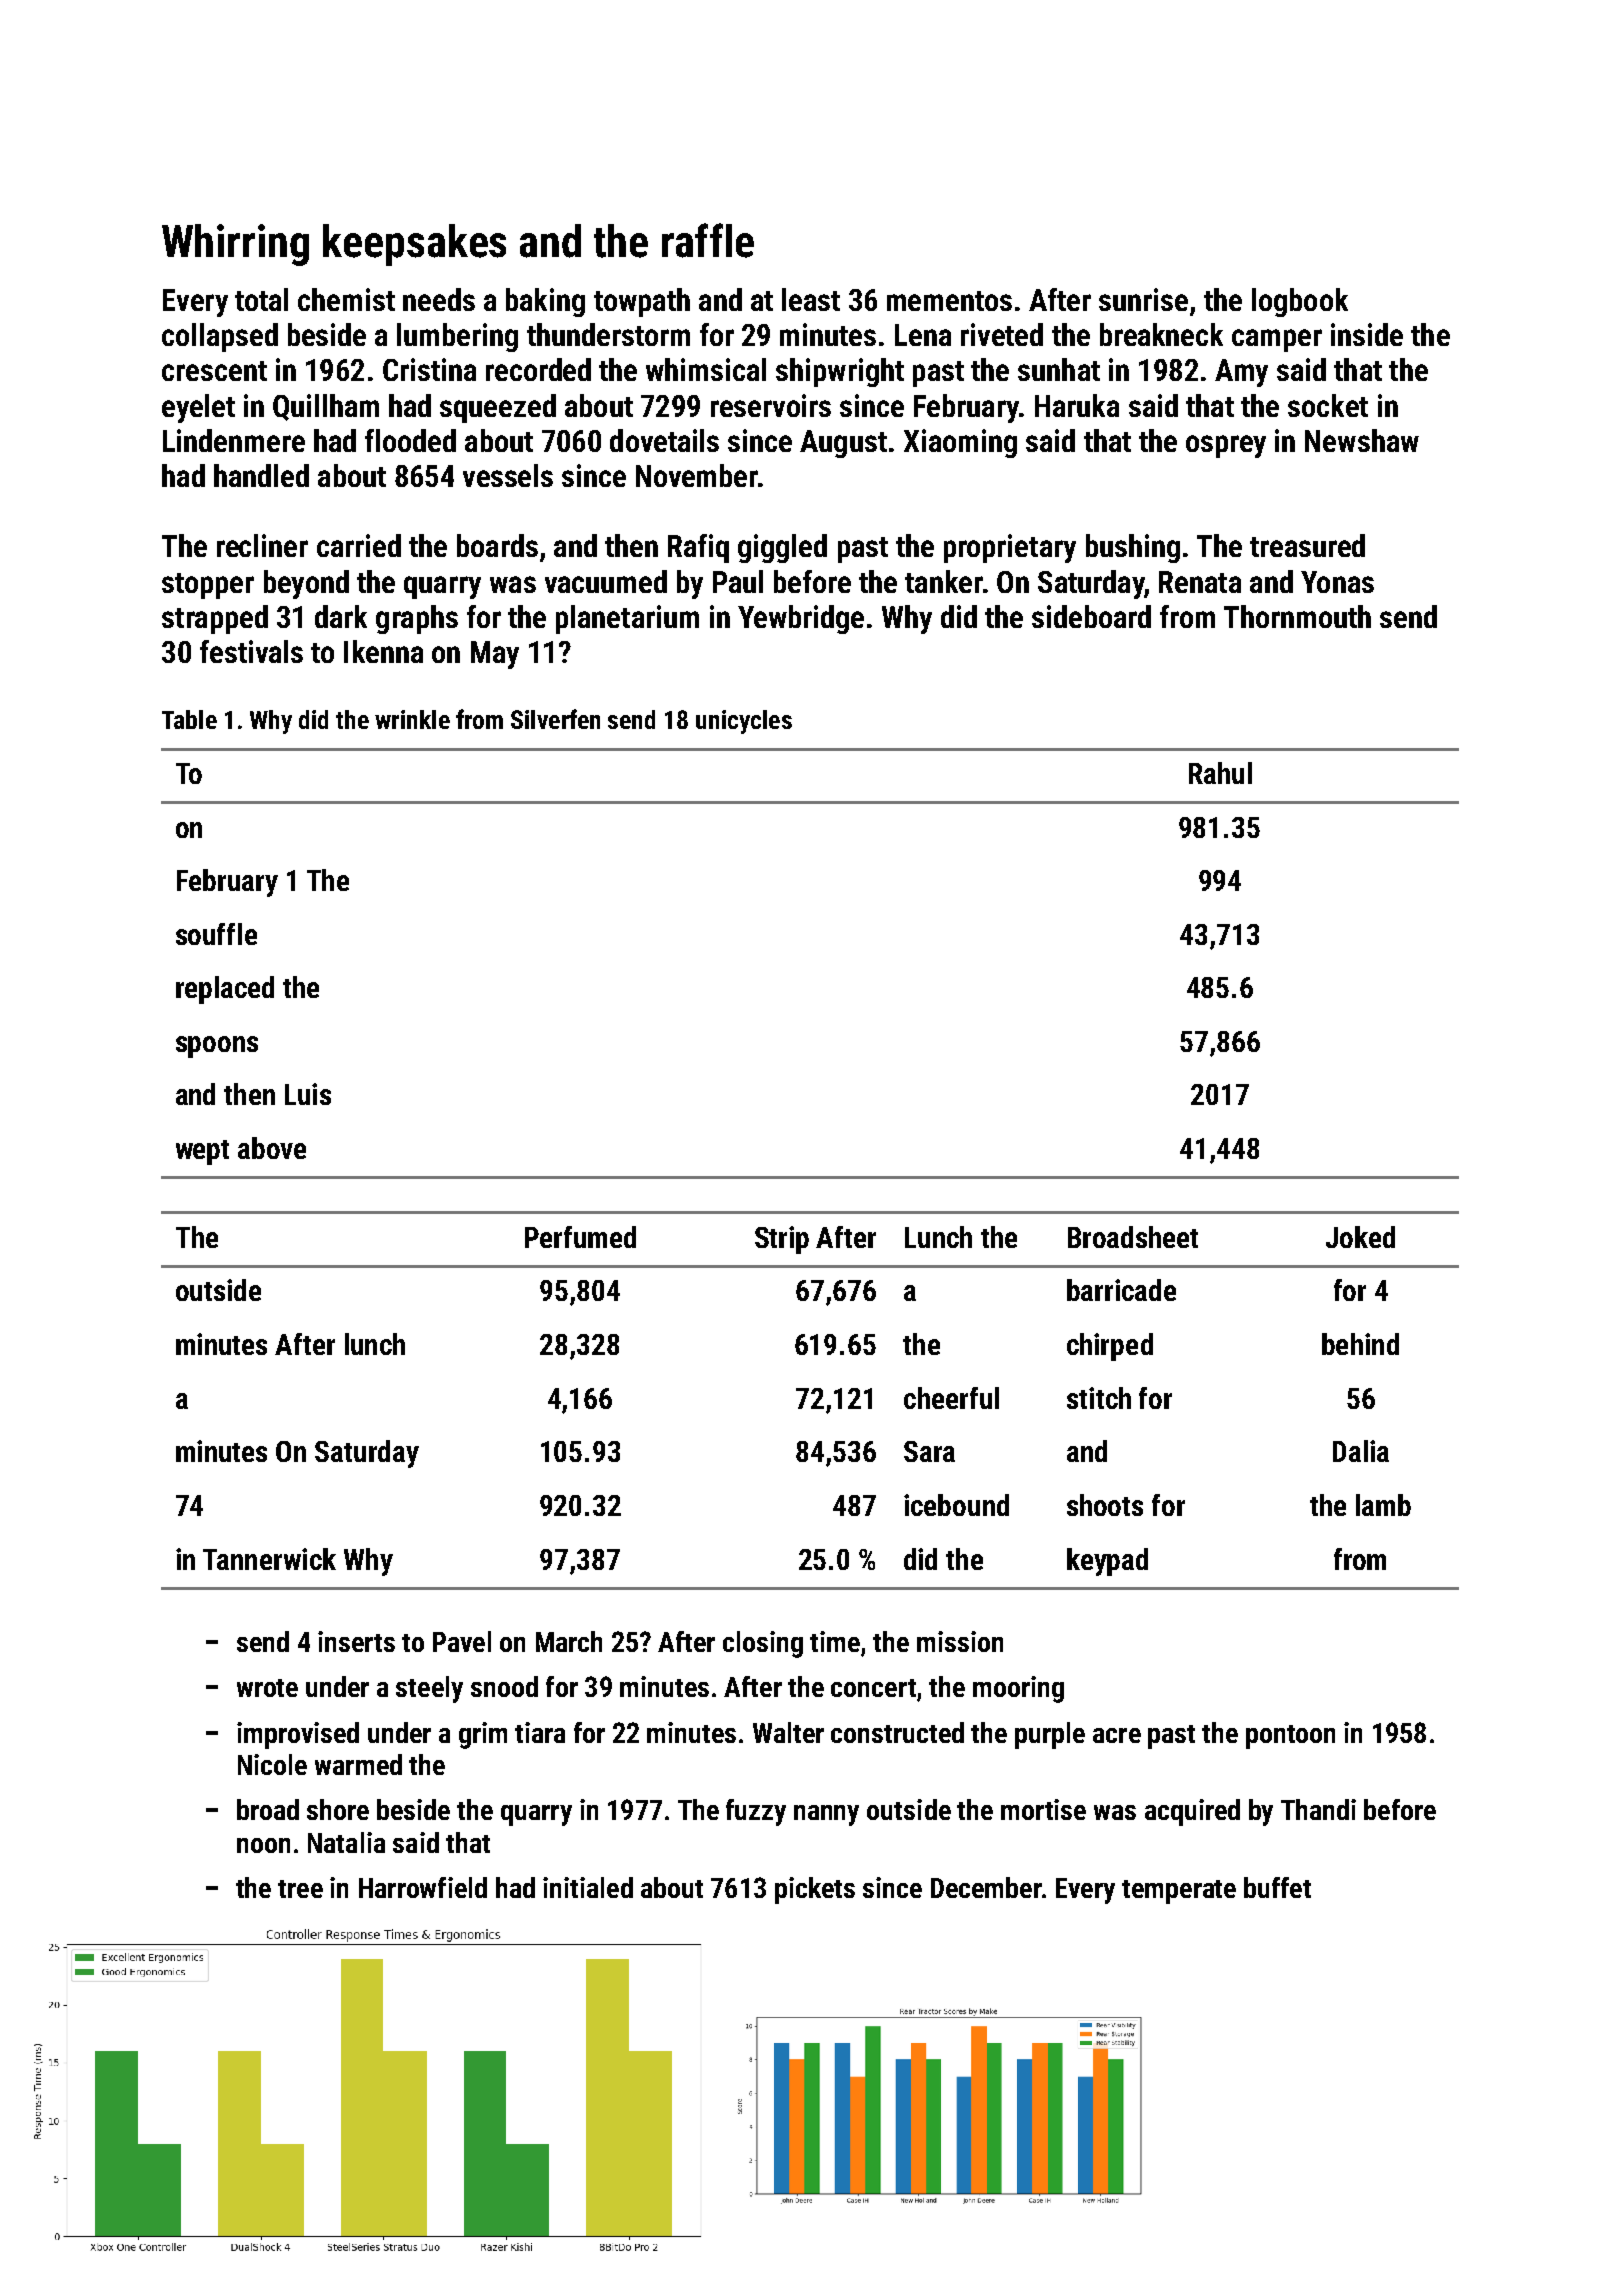  I want to click on tree, so click(300, 1889).
